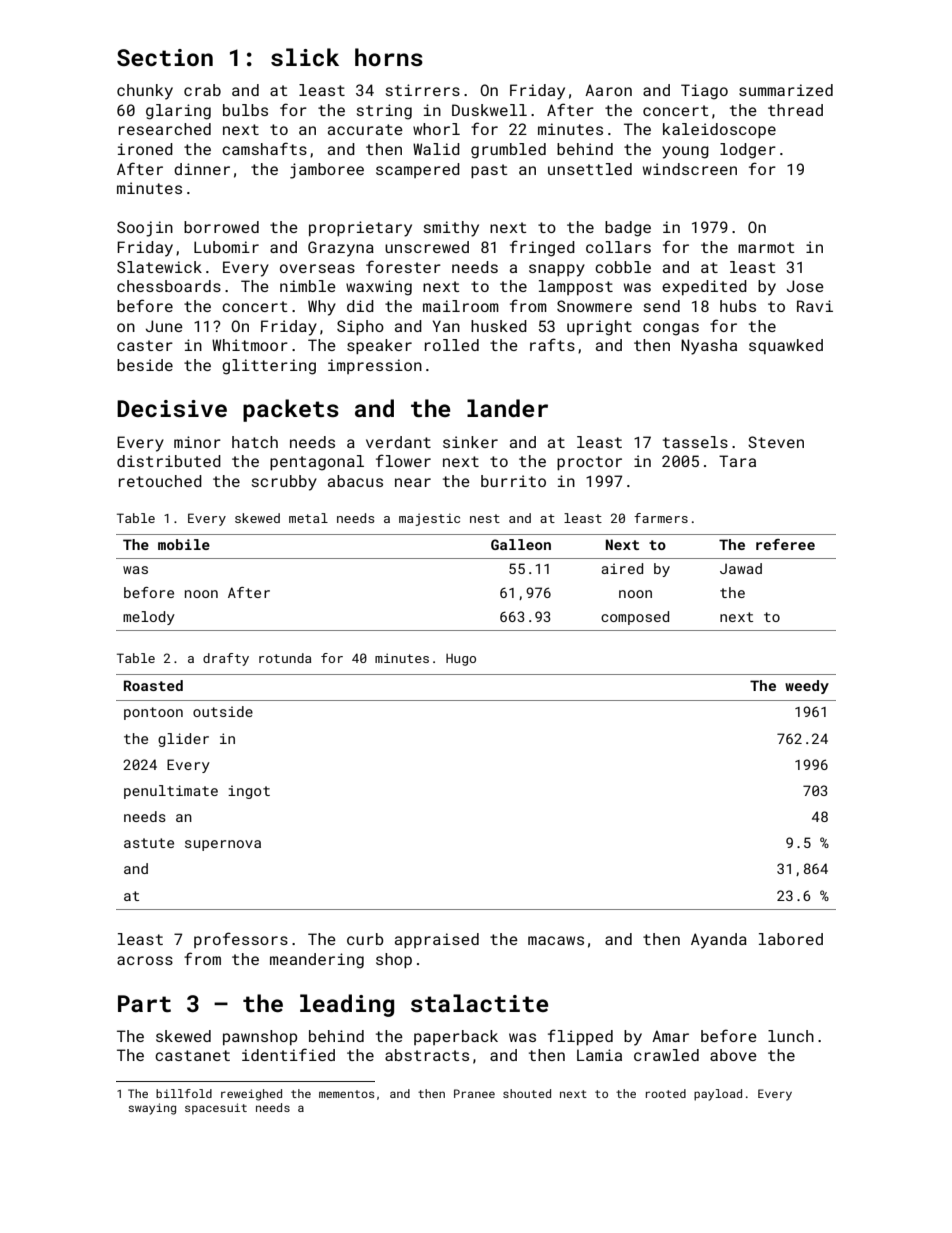 The height and width of the screenshot is (1233, 952). I want to click on chessboards, so click(169, 286).
